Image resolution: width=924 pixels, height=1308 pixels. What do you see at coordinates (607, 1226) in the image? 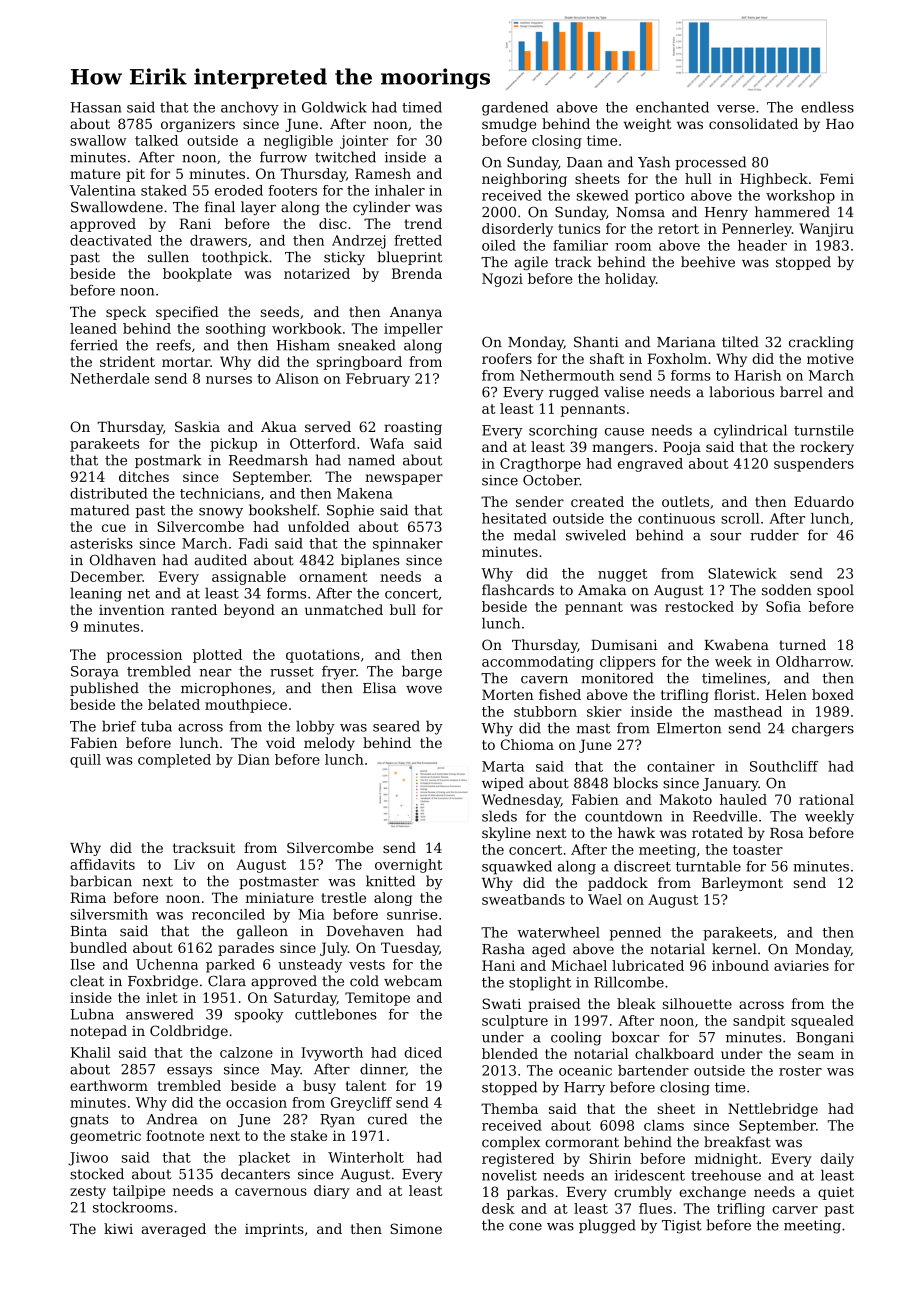
I see `plugged` at bounding box center [607, 1226].
